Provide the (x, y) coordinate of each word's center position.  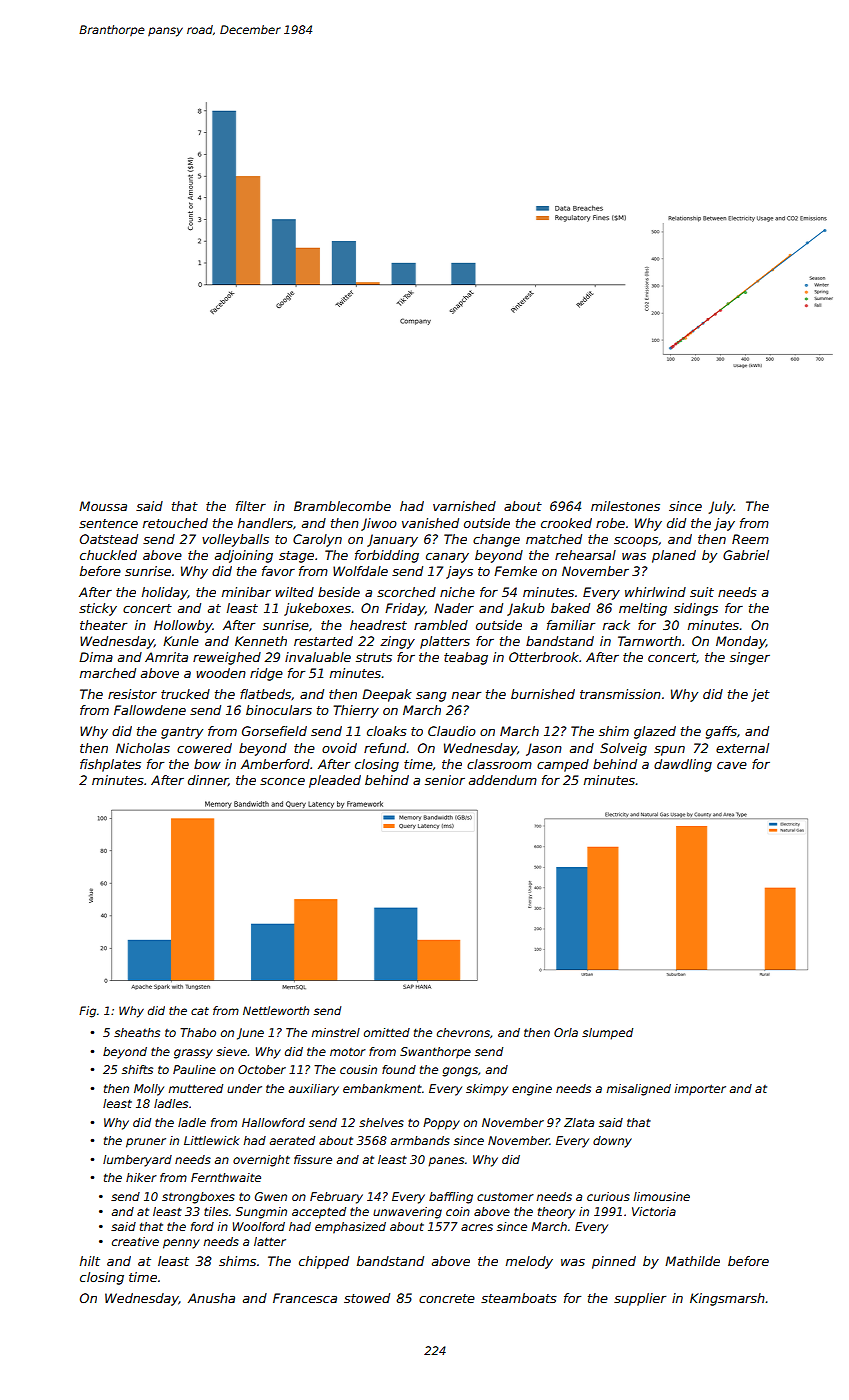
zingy (397, 642)
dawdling (683, 765)
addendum (503, 780)
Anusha (211, 1298)
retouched (175, 523)
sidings (696, 609)
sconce (282, 781)
